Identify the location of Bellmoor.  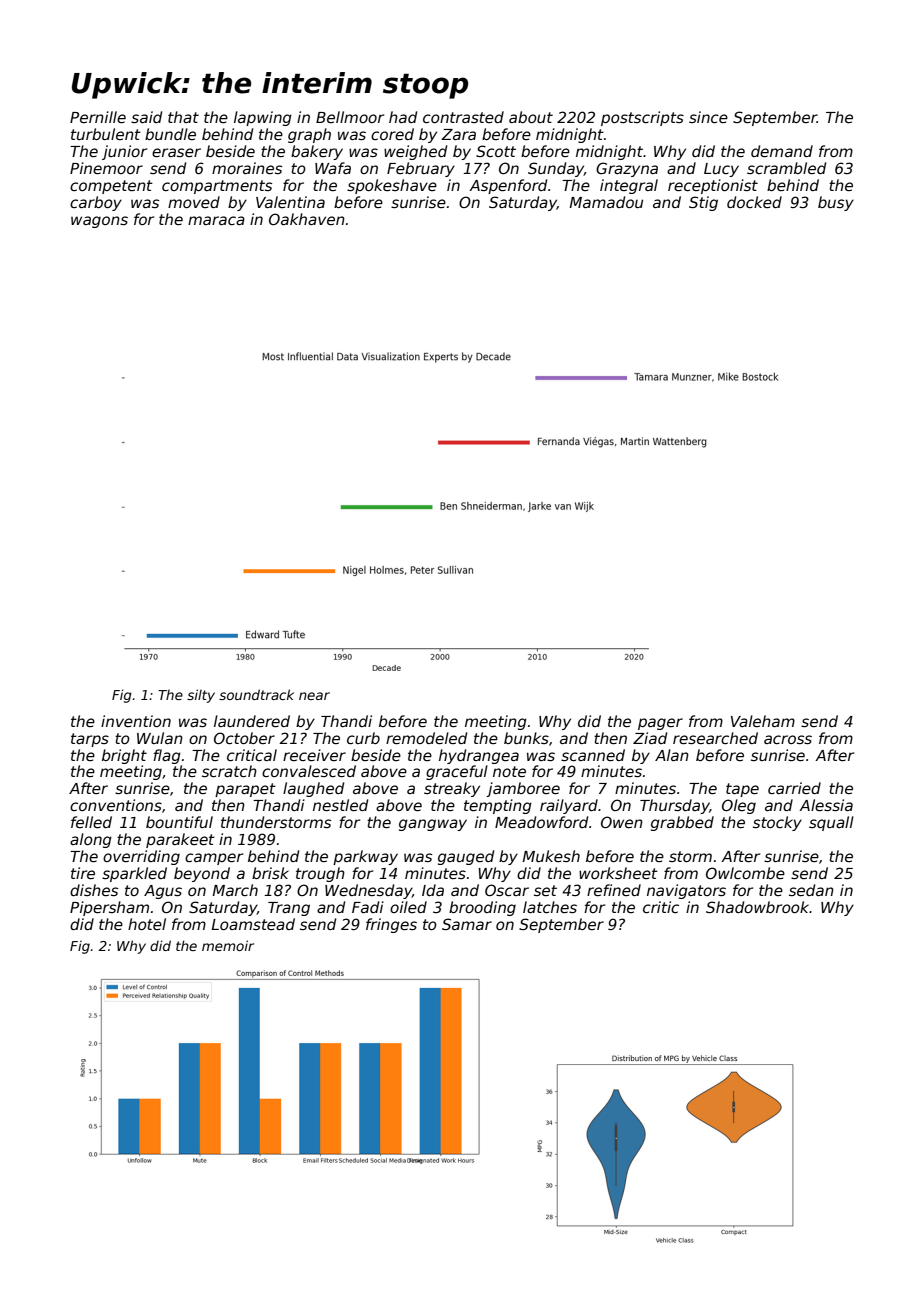
(350, 117).
